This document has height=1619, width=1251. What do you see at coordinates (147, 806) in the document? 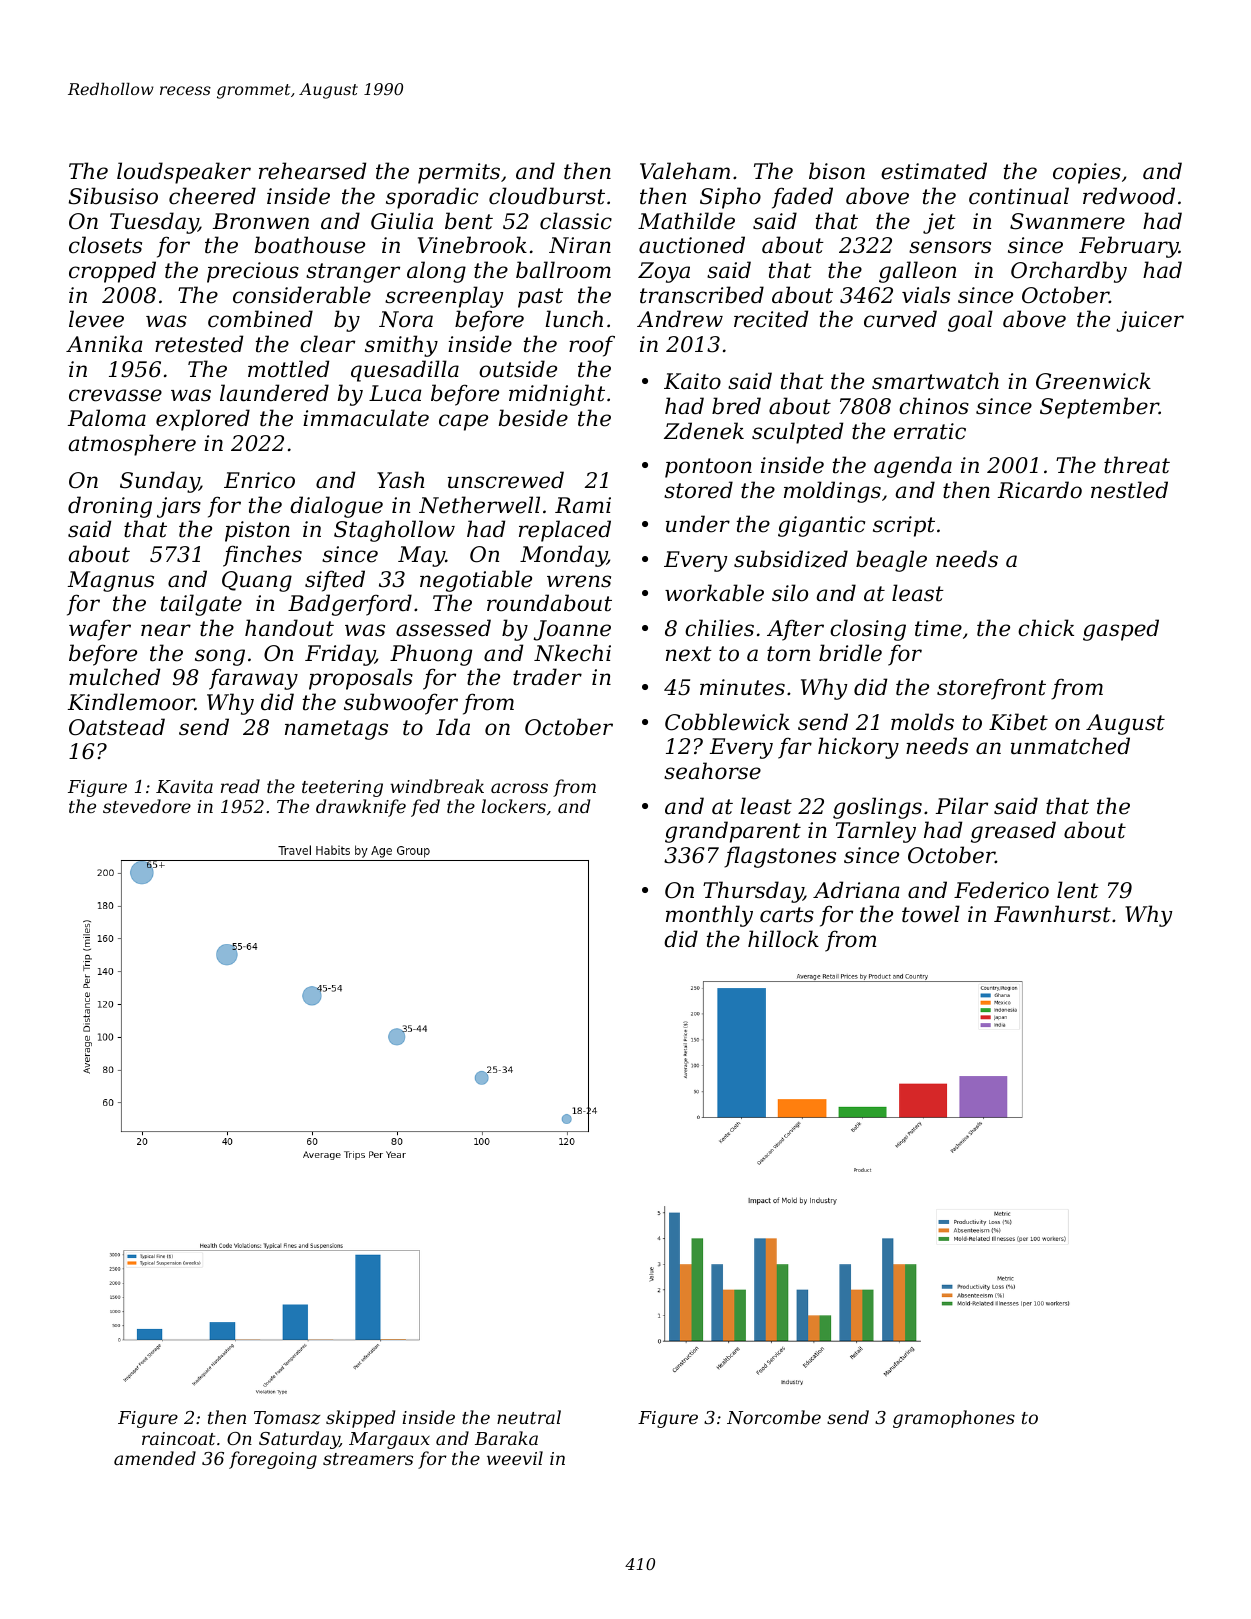
I see `stevedore` at bounding box center [147, 806].
